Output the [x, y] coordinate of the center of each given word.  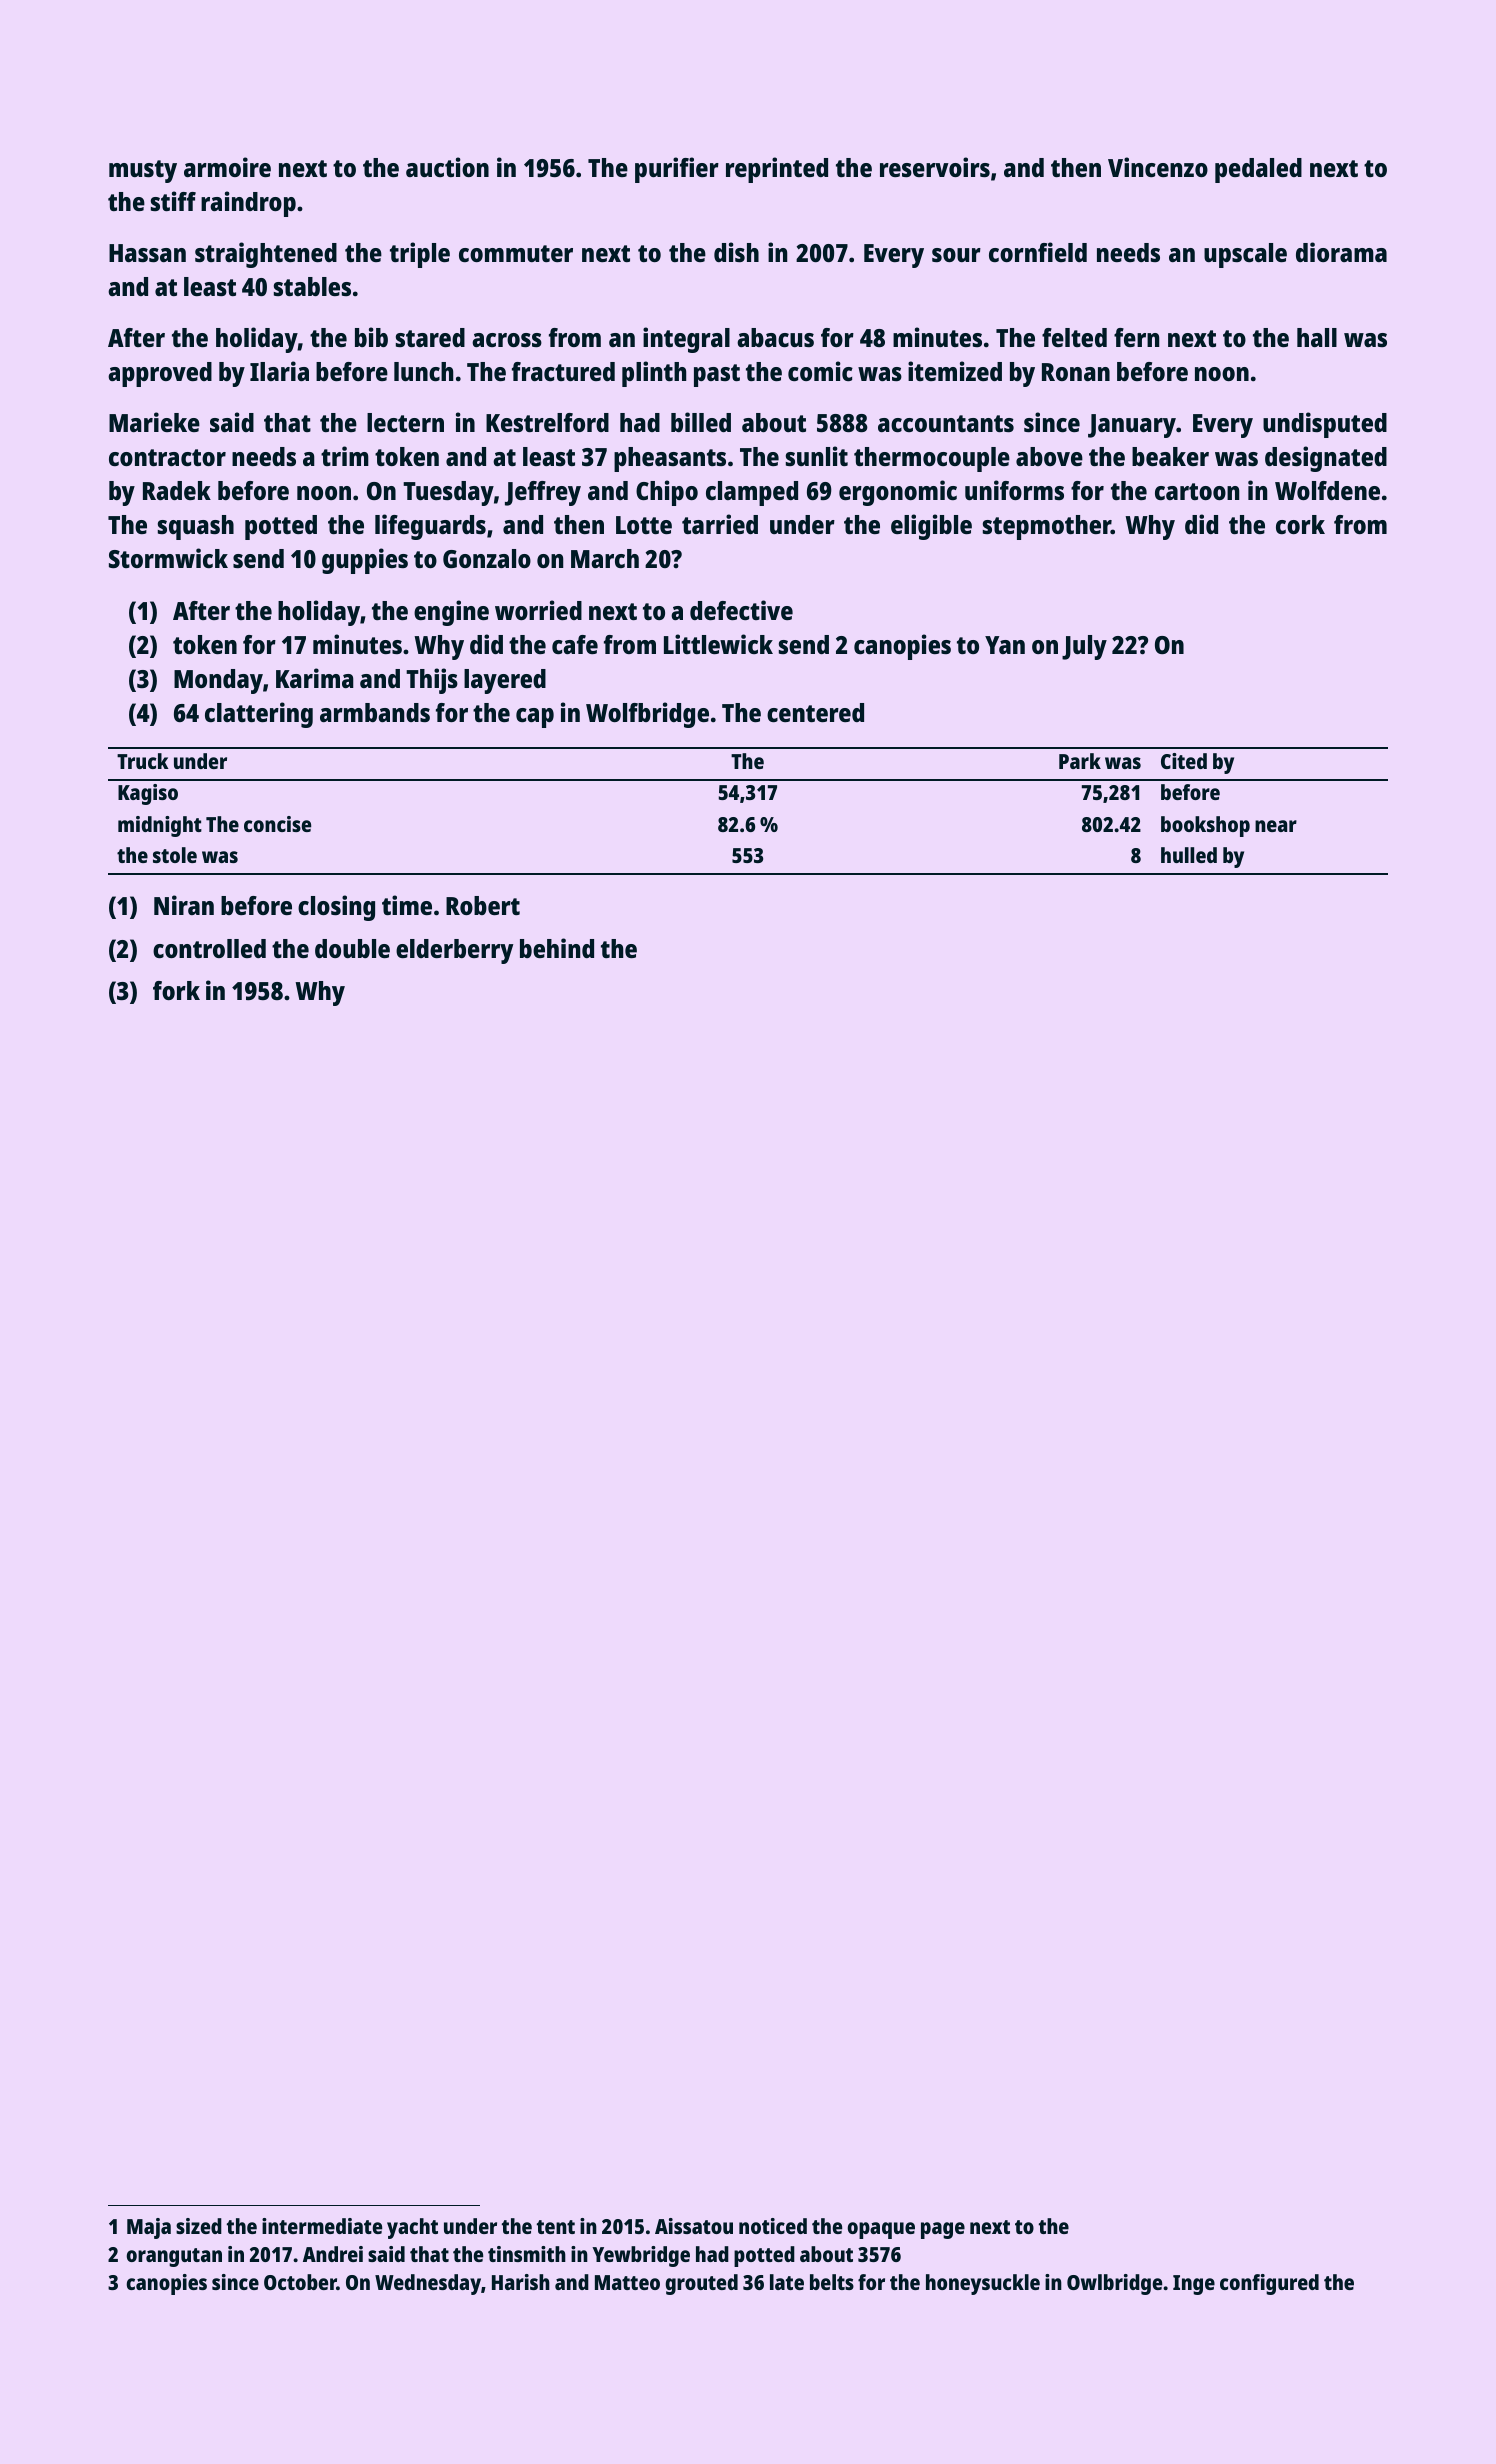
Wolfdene [1327, 490]
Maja [149, 2228]
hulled [1189, 855]
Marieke [154, 422]
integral [686, 340]
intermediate [322, 2226]
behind [557, 948]
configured [1269, 2284]
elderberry [454, 951]
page [943, 2230]
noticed [773, 2226]
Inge [1194, 2285]
